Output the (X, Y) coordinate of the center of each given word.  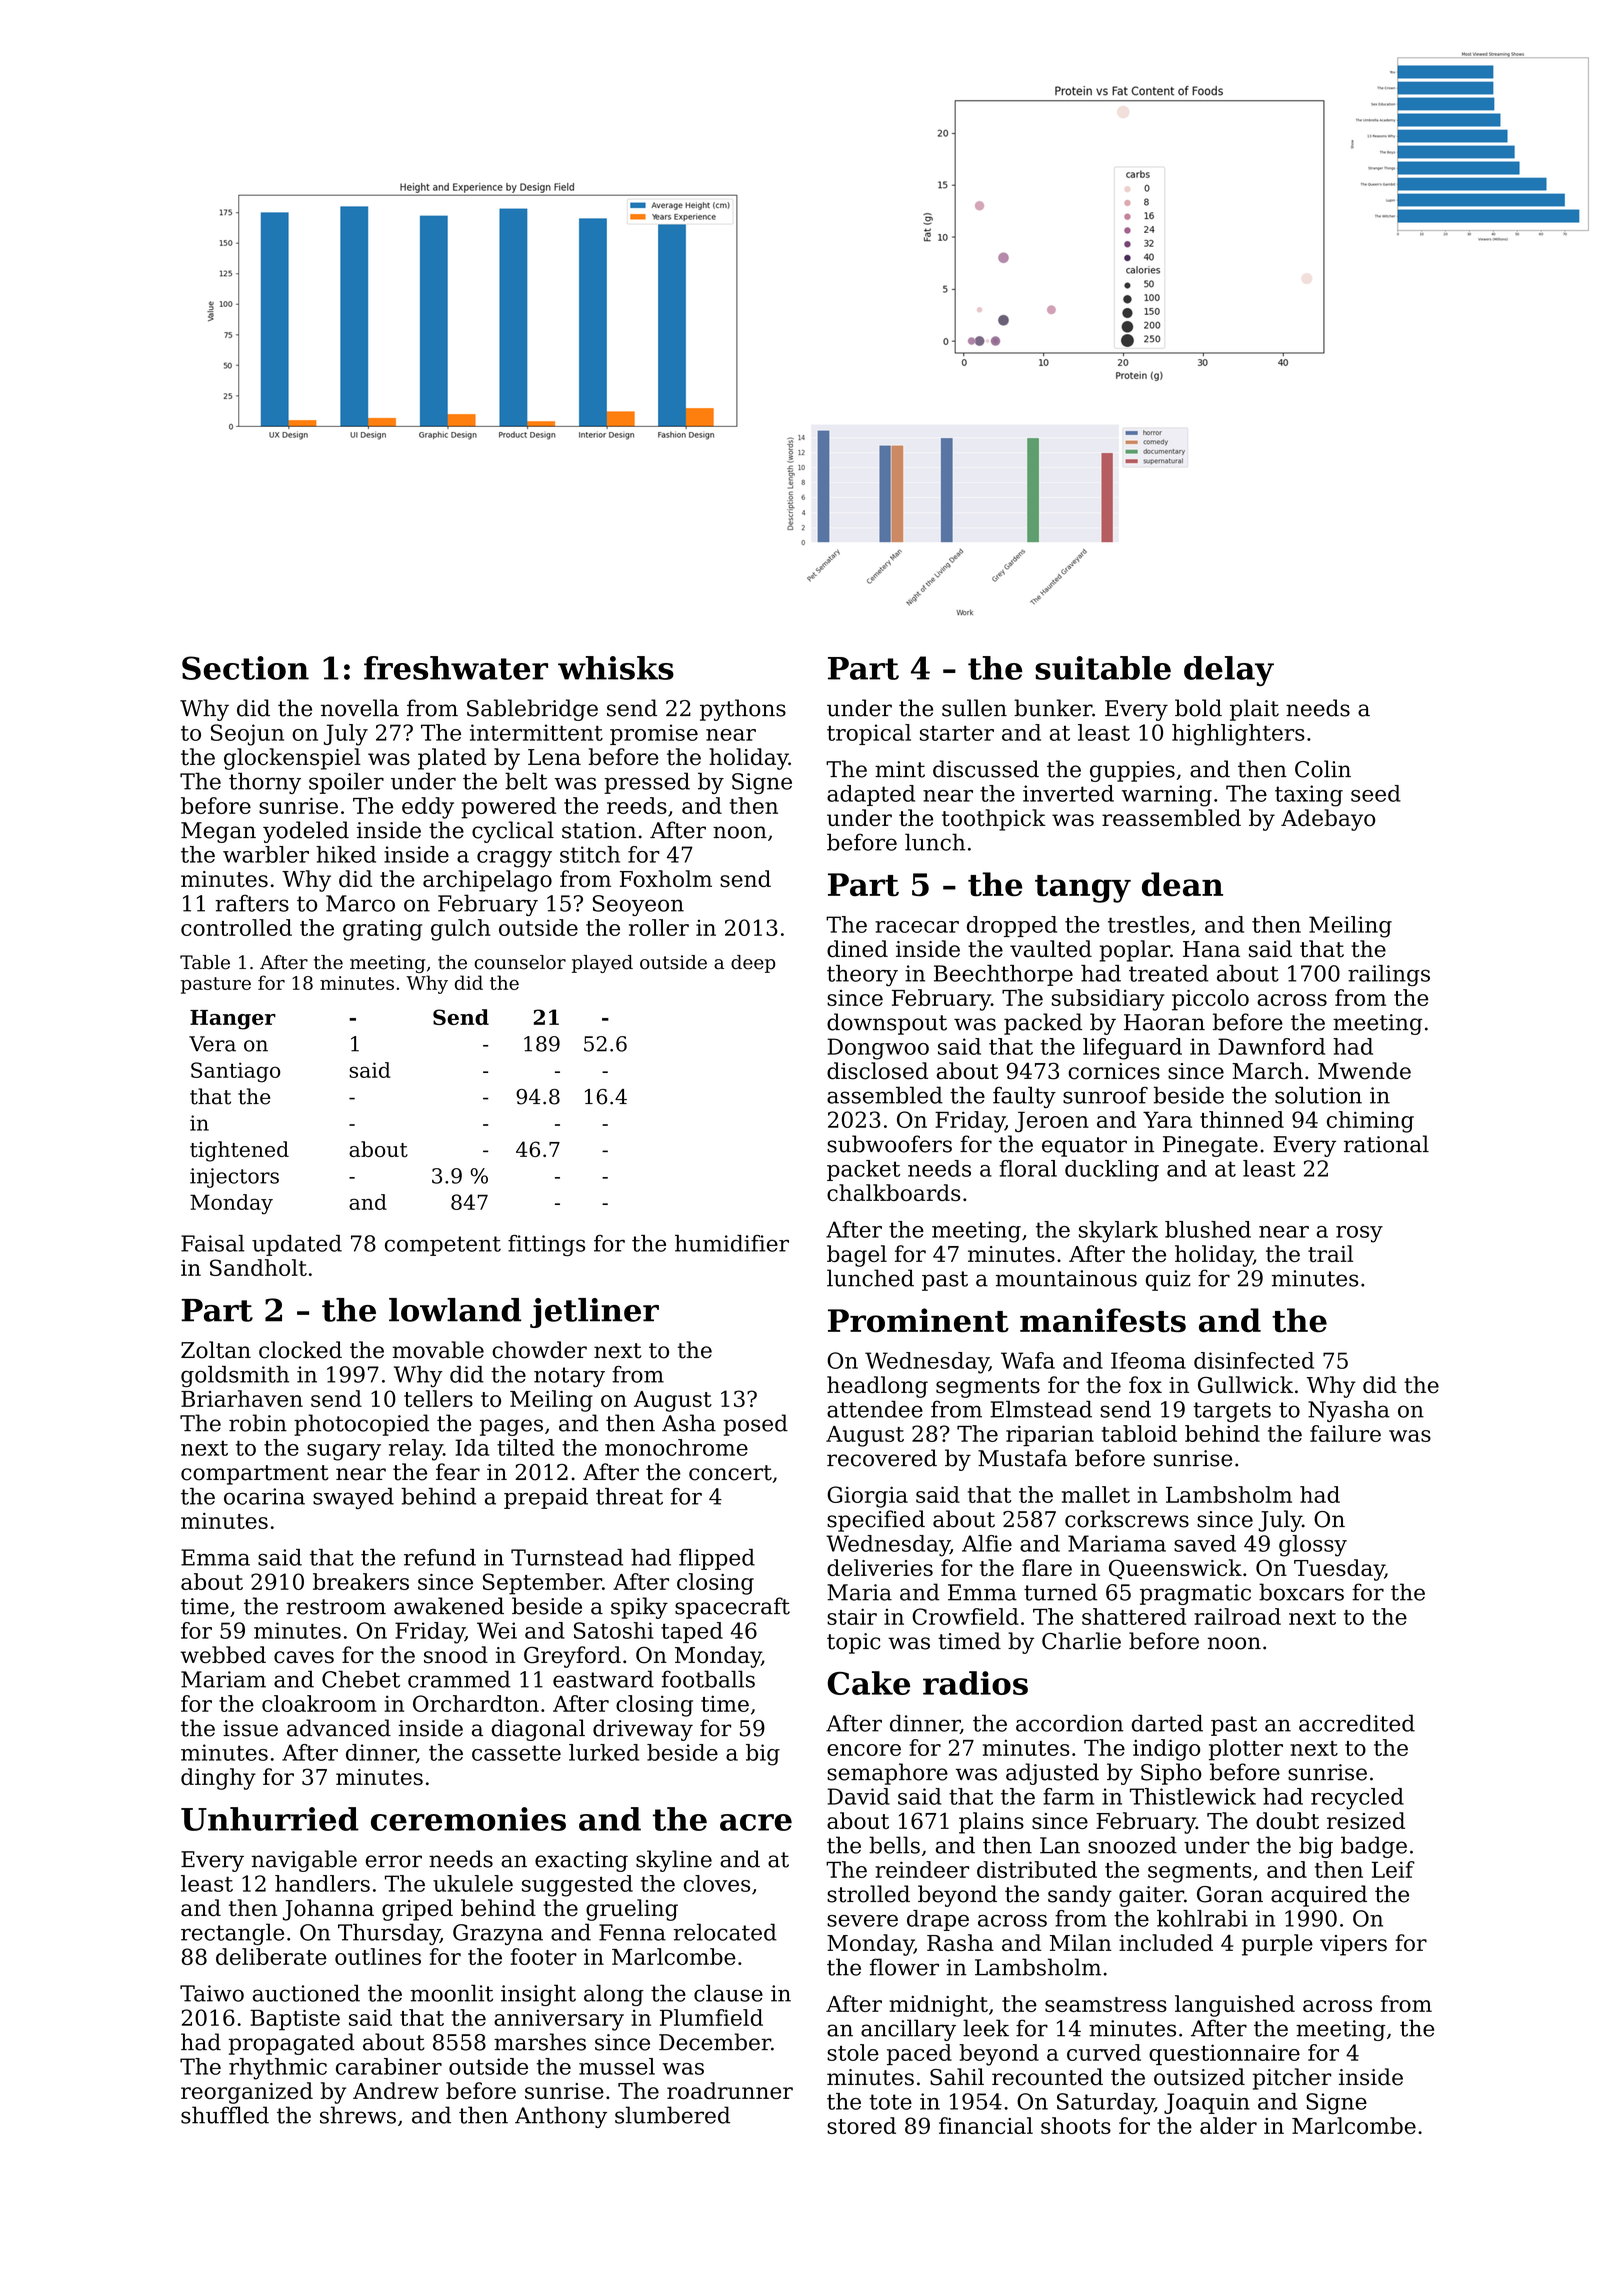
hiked (346, 854)
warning (1167, 796)
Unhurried (270, 1819)
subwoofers (889, 1144)
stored (861, 2125)
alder (1228, 2125)
